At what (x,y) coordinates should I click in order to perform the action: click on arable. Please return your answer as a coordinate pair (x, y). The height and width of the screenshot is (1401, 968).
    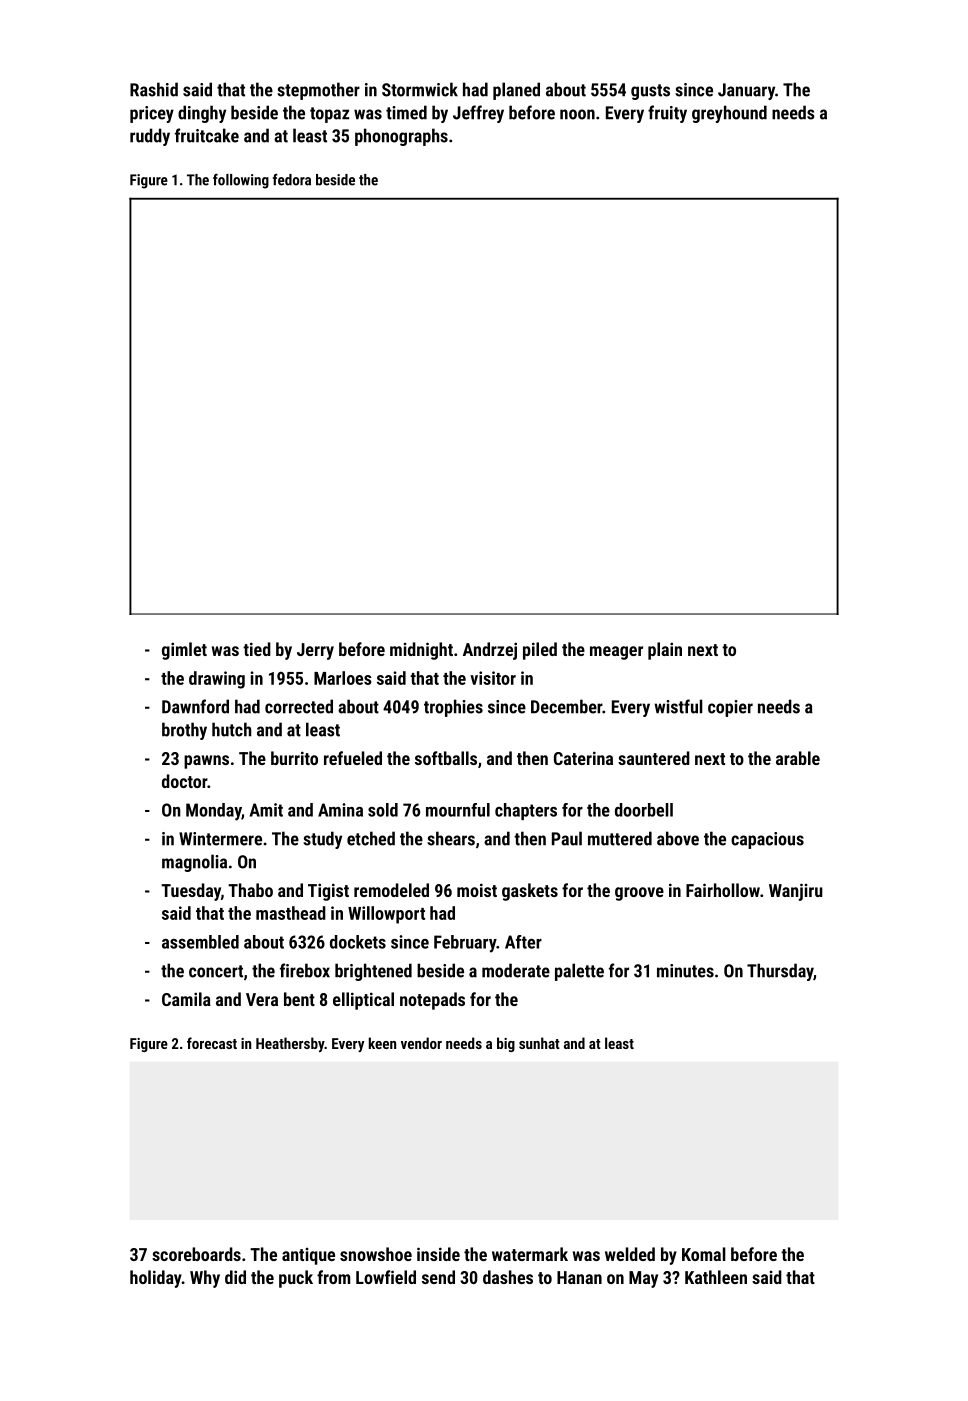
    Looking at the image, I should click on (798, 758).
